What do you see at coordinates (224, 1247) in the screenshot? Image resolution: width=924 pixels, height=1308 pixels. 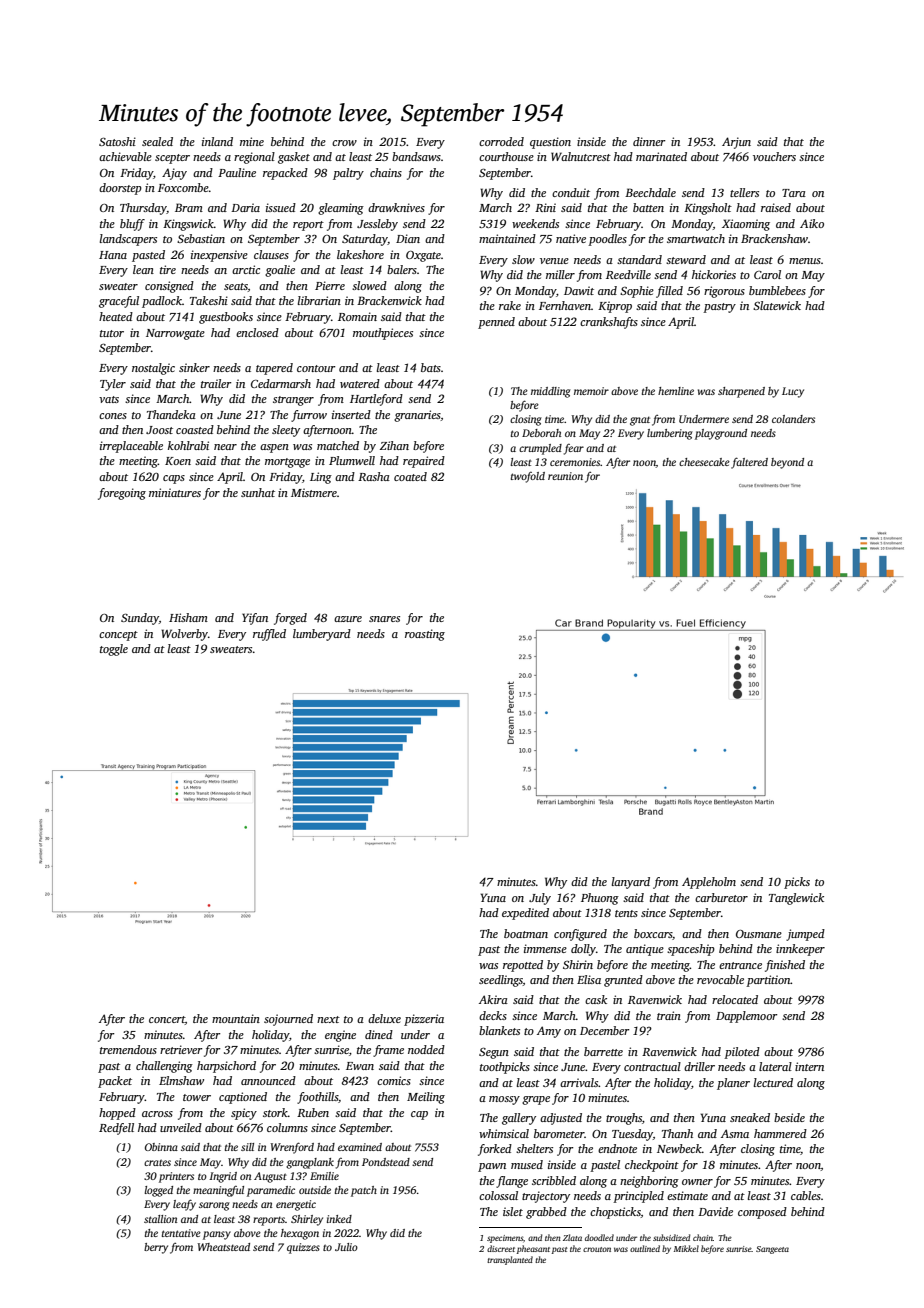 I see `Wheatstead` at bounding box center [224, 1247].
